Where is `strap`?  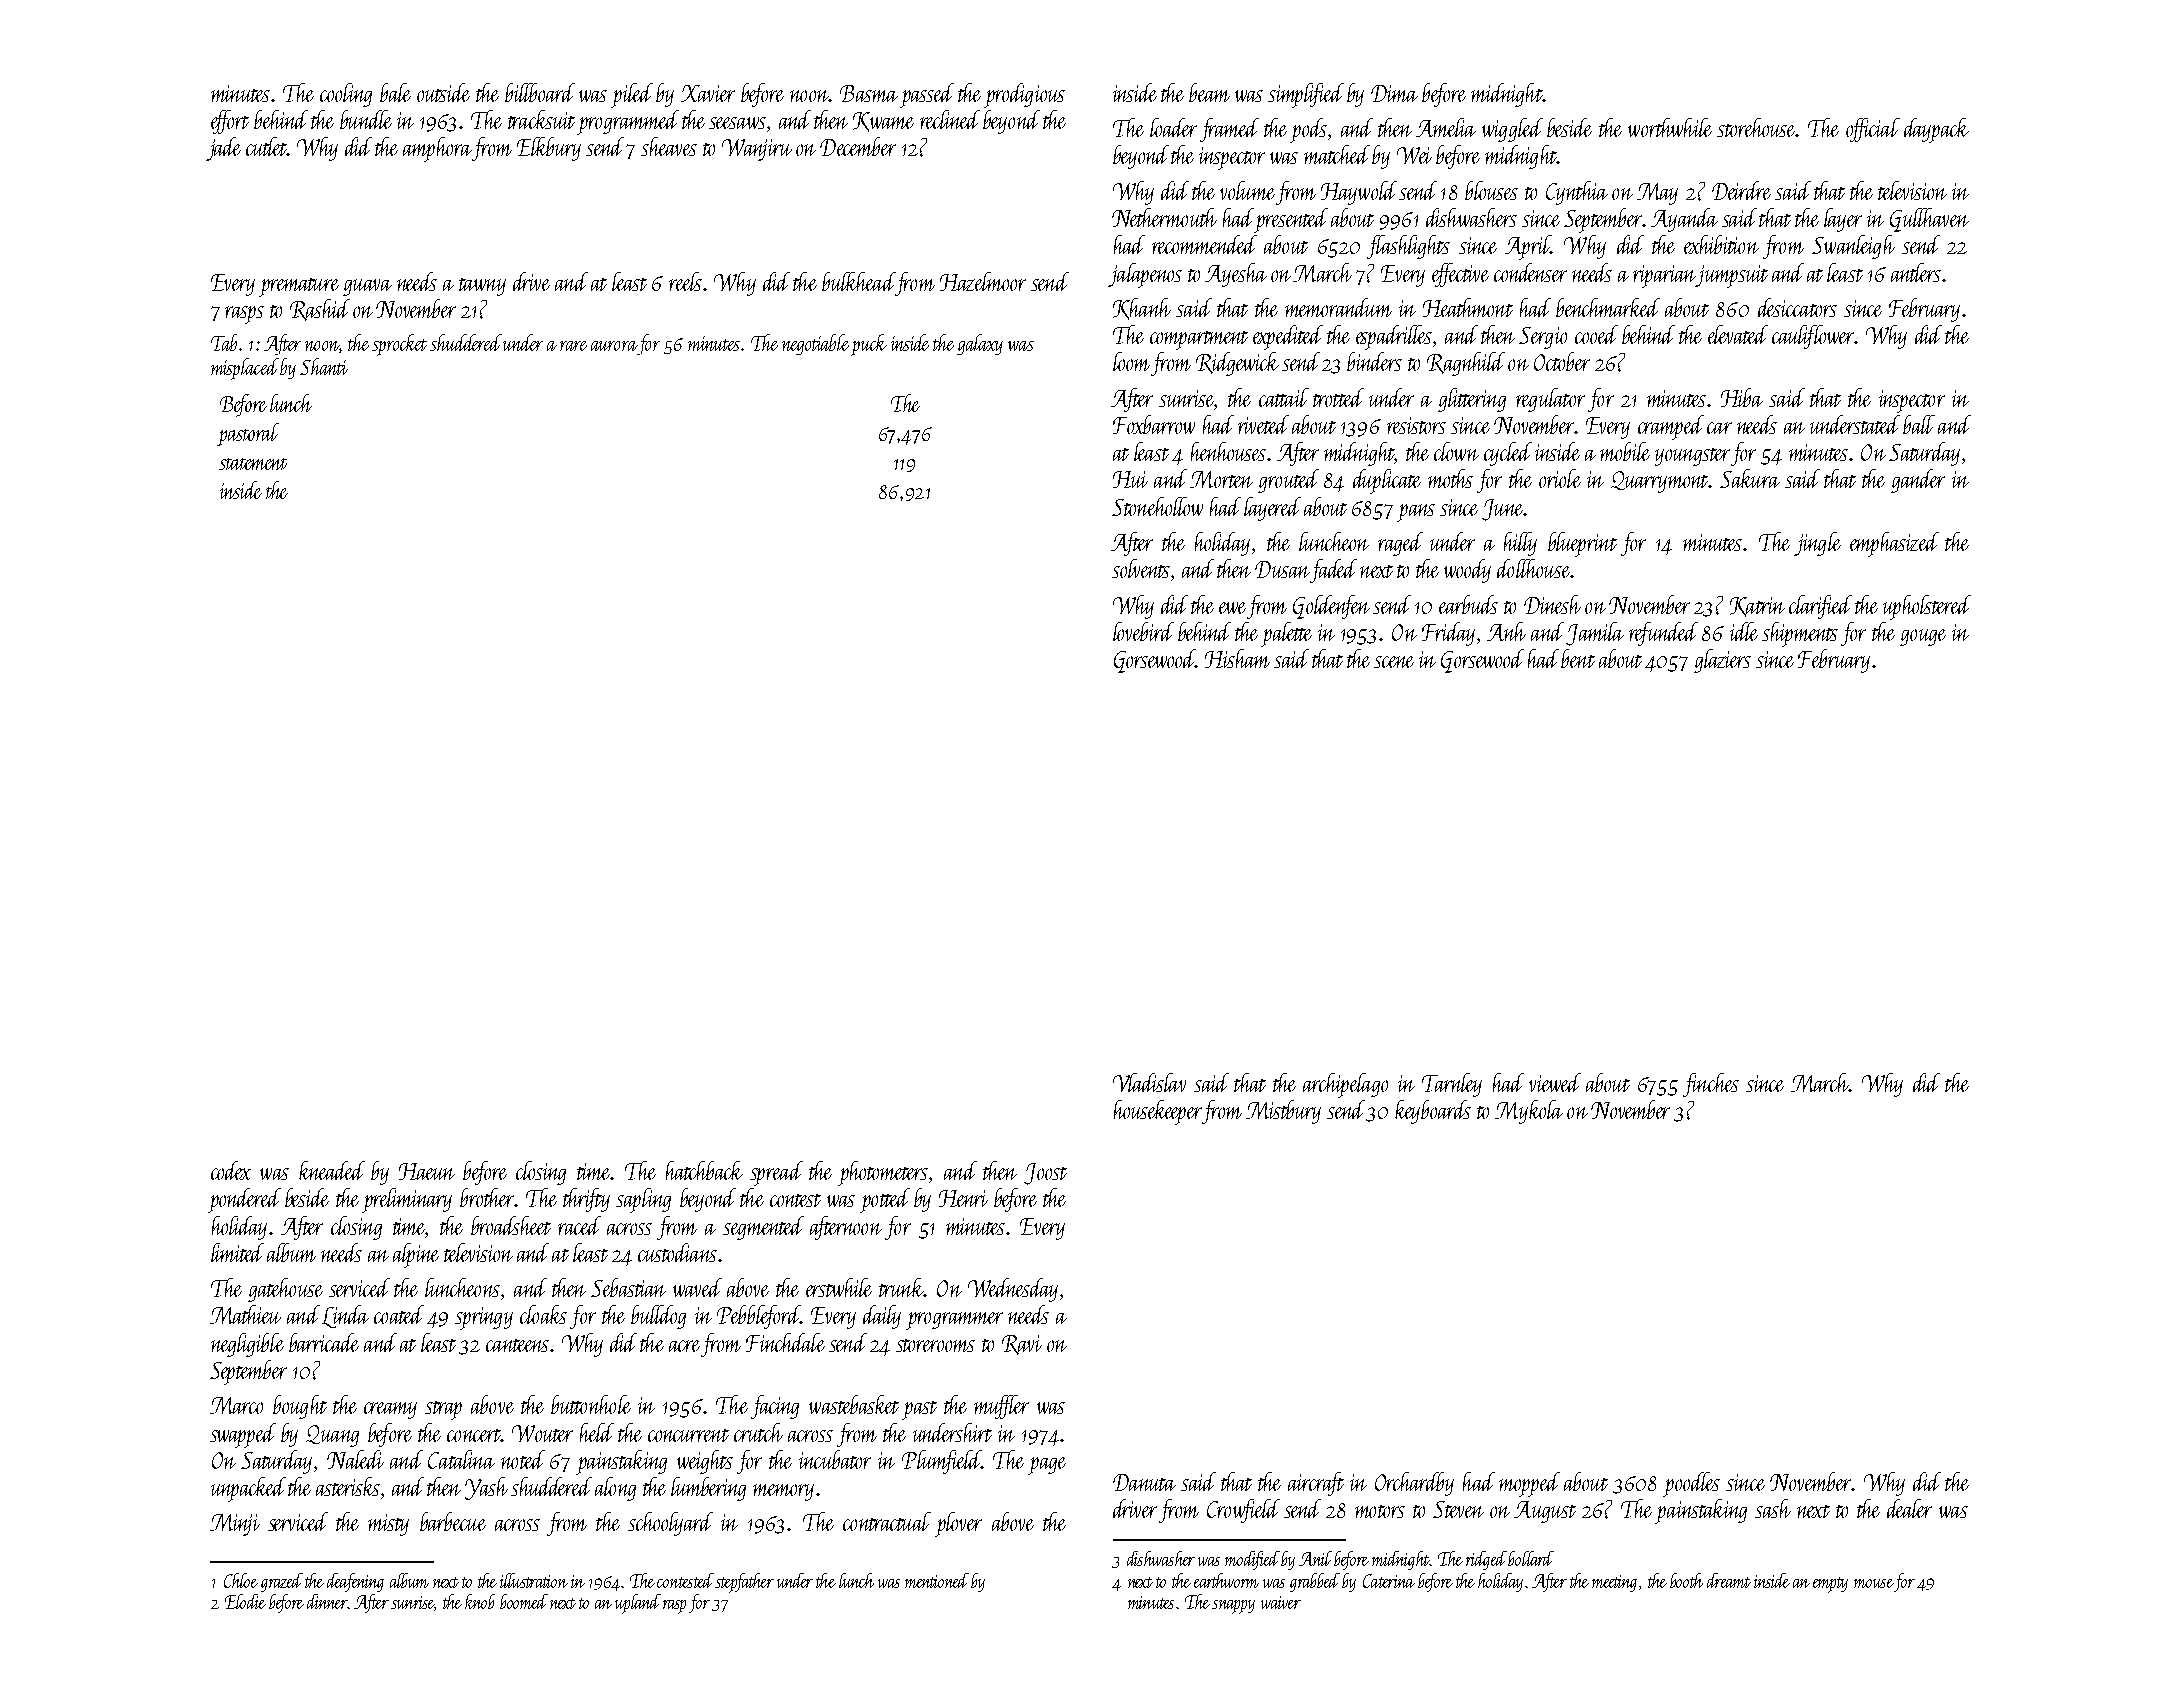 strap is located at coordinates (443, 1410).
